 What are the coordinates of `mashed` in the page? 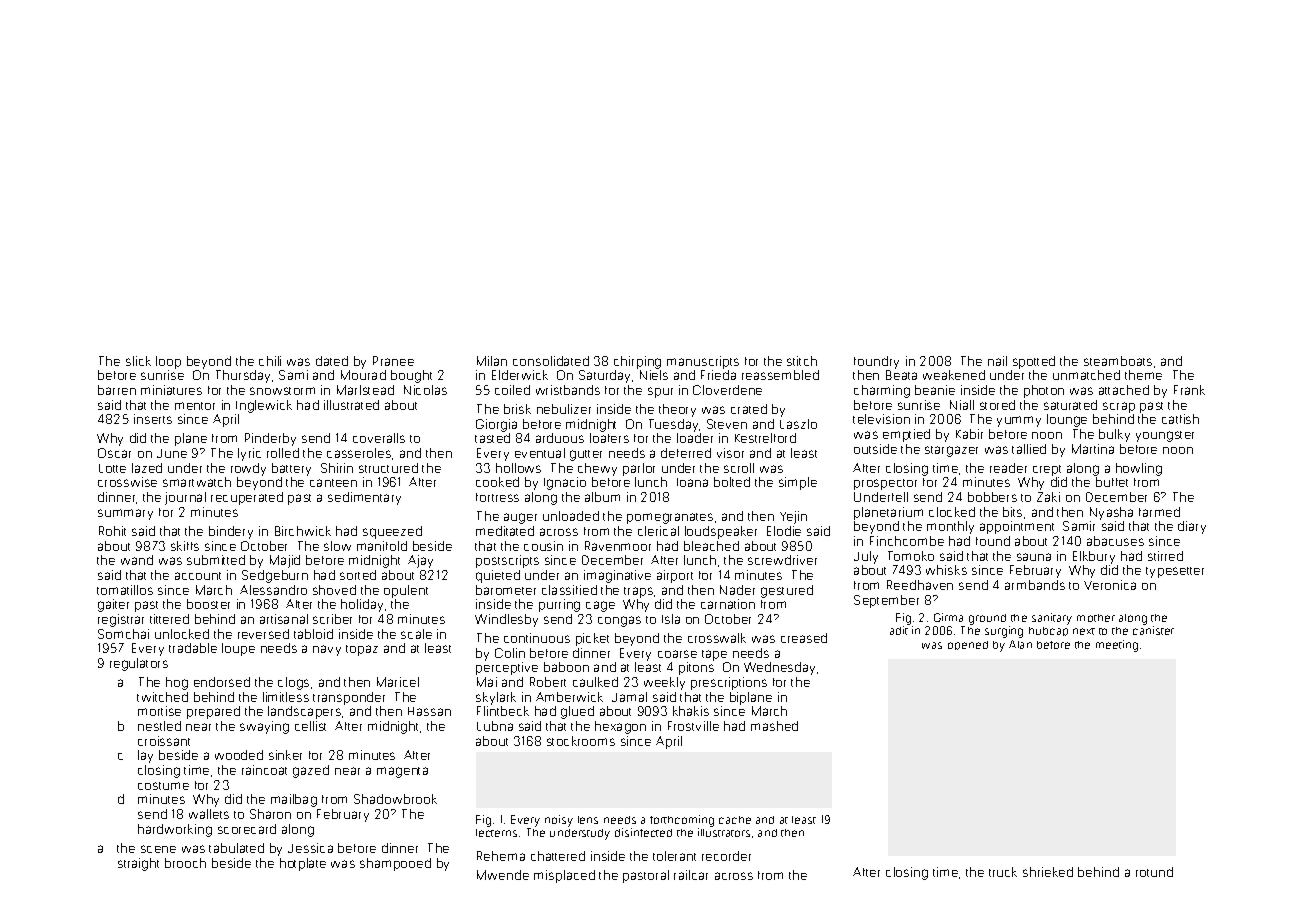 It's located at (774, 726).
